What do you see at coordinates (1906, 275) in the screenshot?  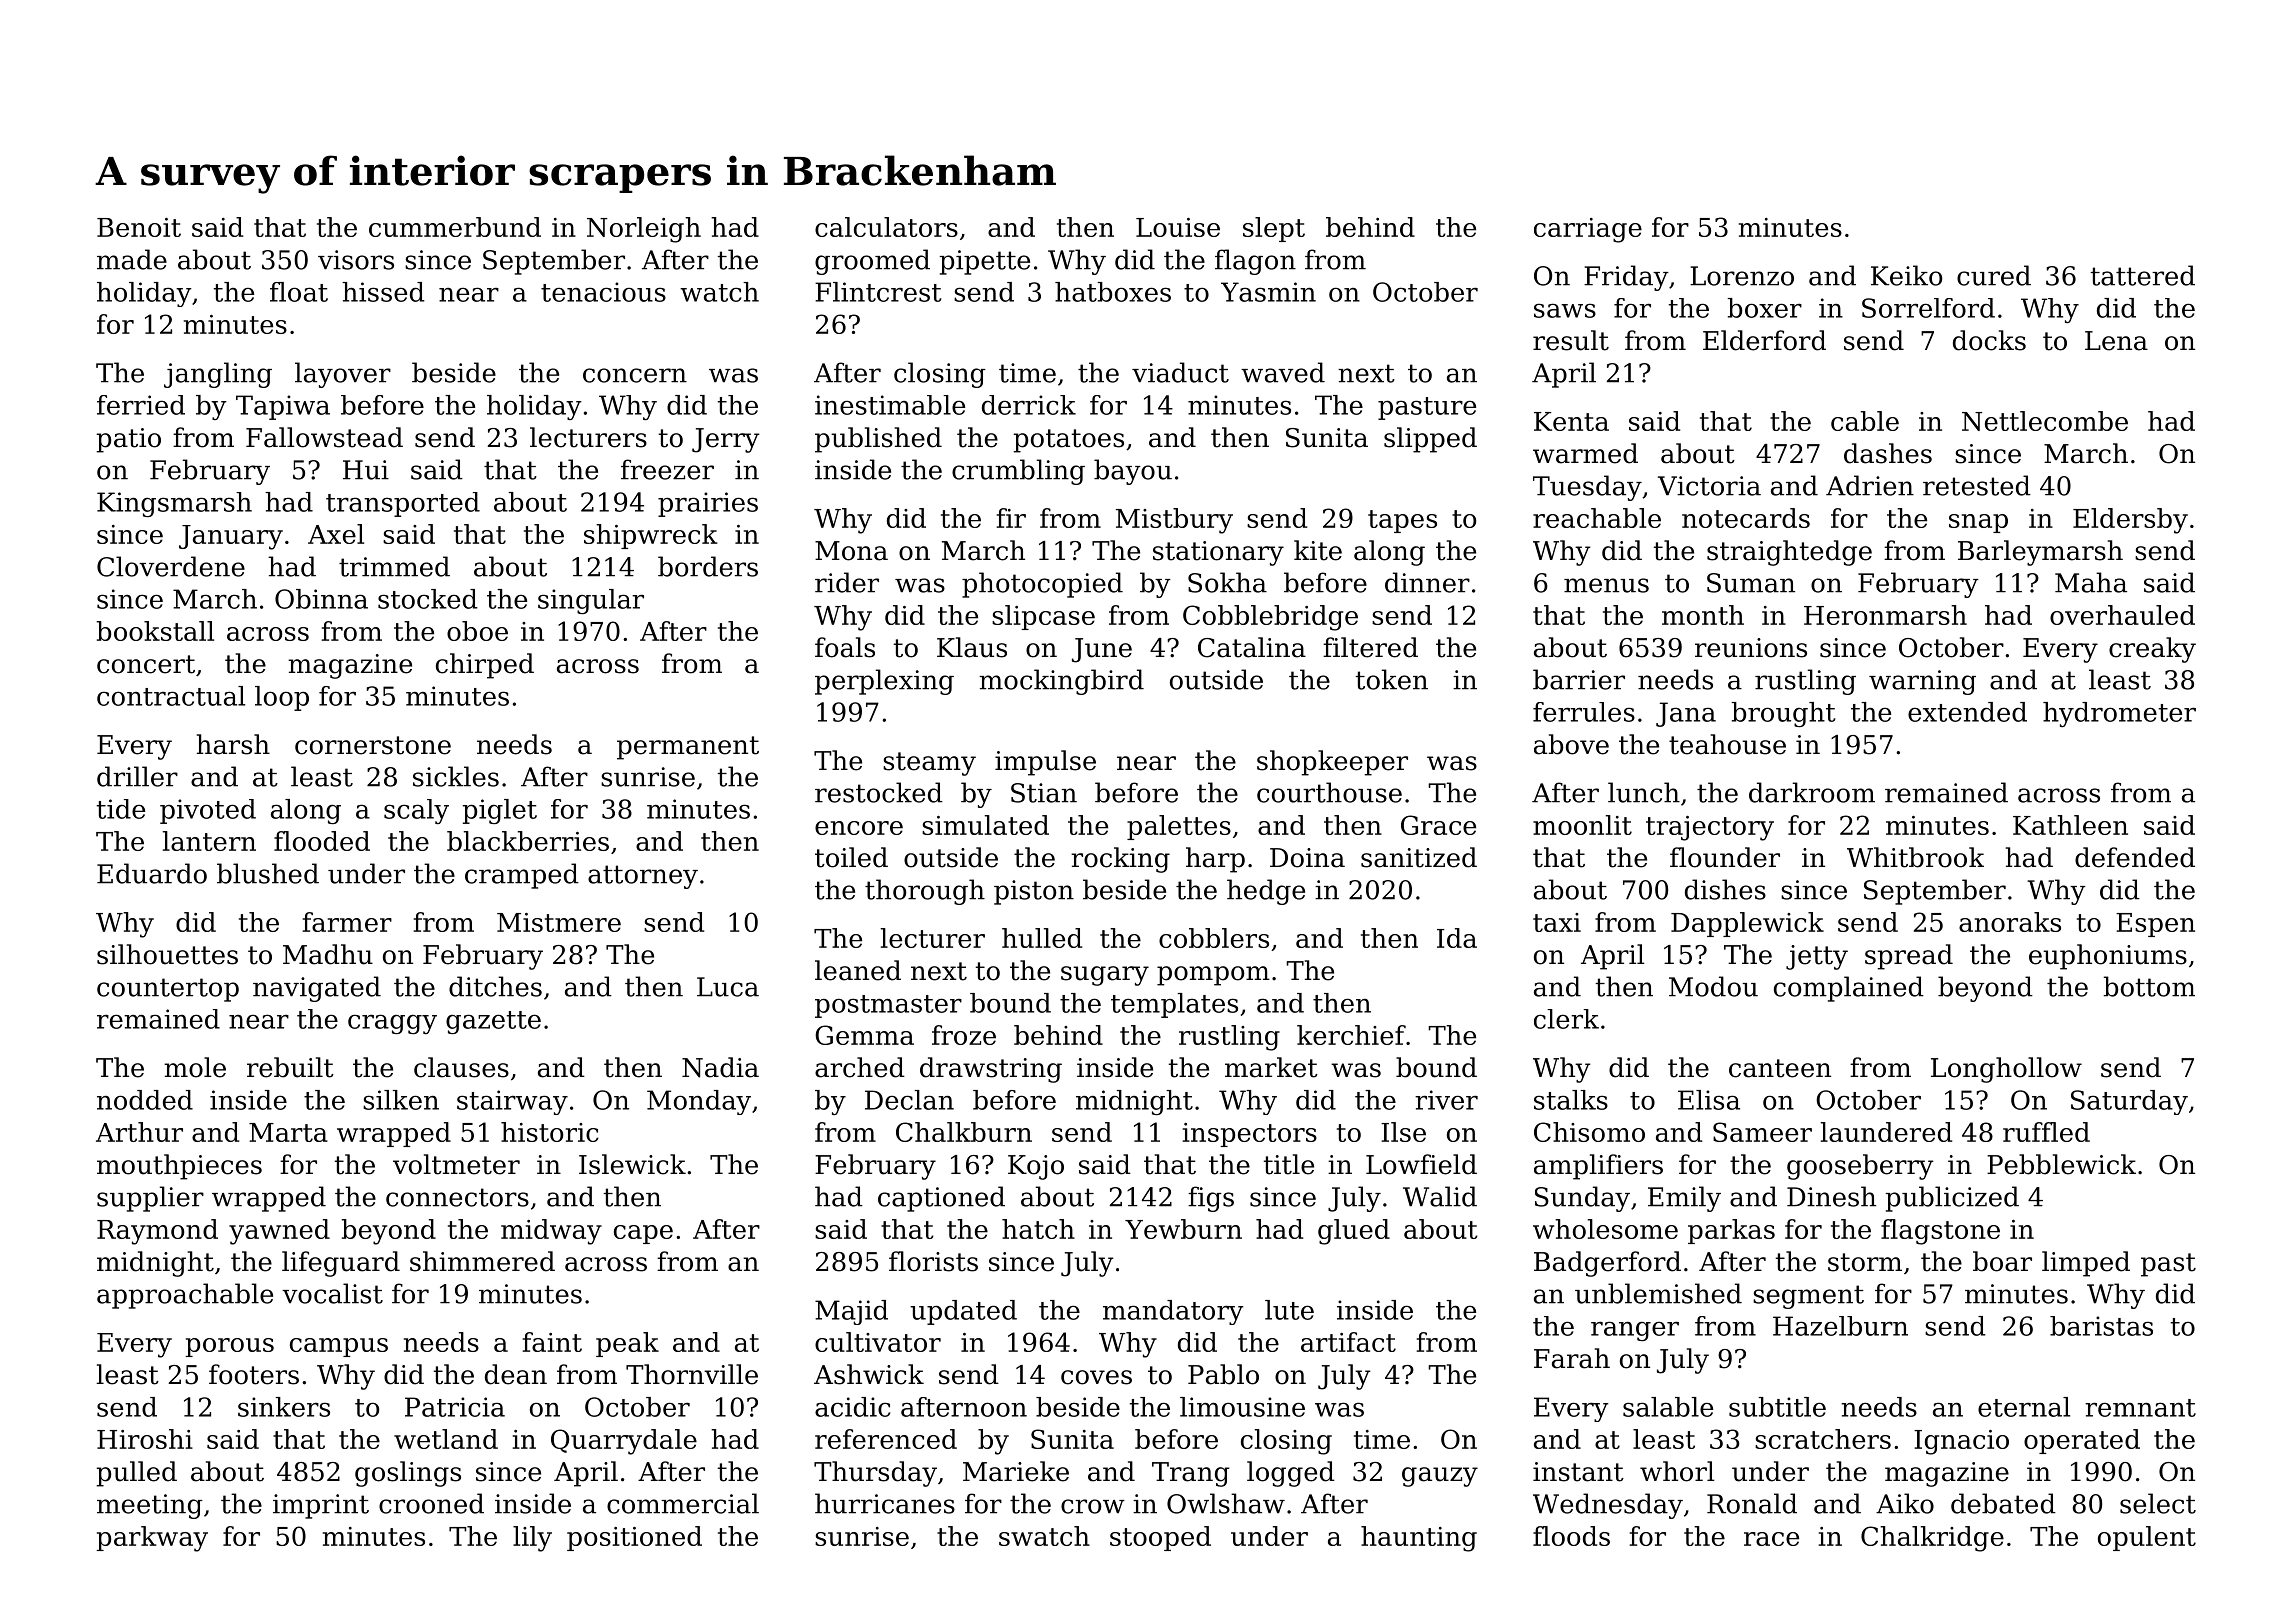 I see `Keiko` at bounding box center [1906, 275].
